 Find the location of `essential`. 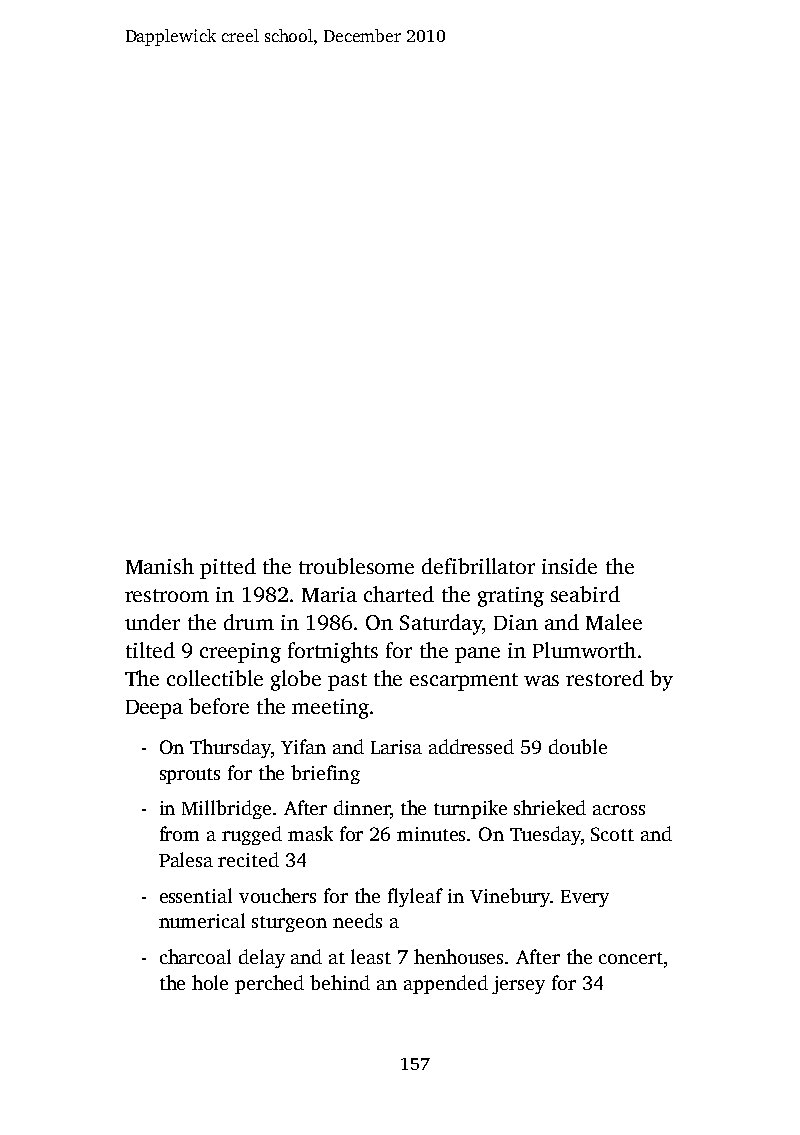

essential is located at coordinates (196, 895).
